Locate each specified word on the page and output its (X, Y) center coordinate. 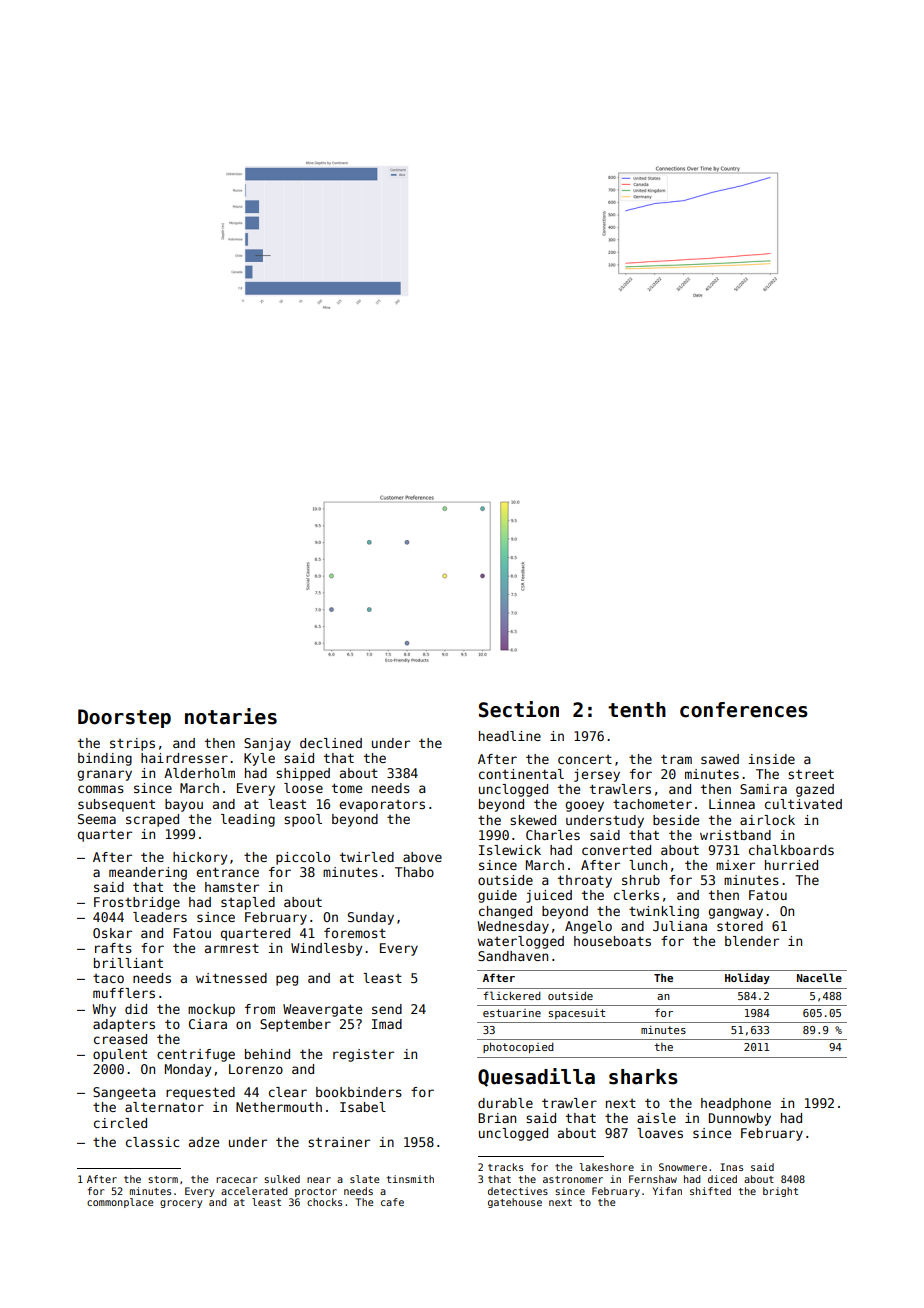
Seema (97, 819)
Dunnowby (740, 1119)
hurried (791, 865)
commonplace (120, 1203)
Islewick (510, 850)
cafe (392, 1202)
